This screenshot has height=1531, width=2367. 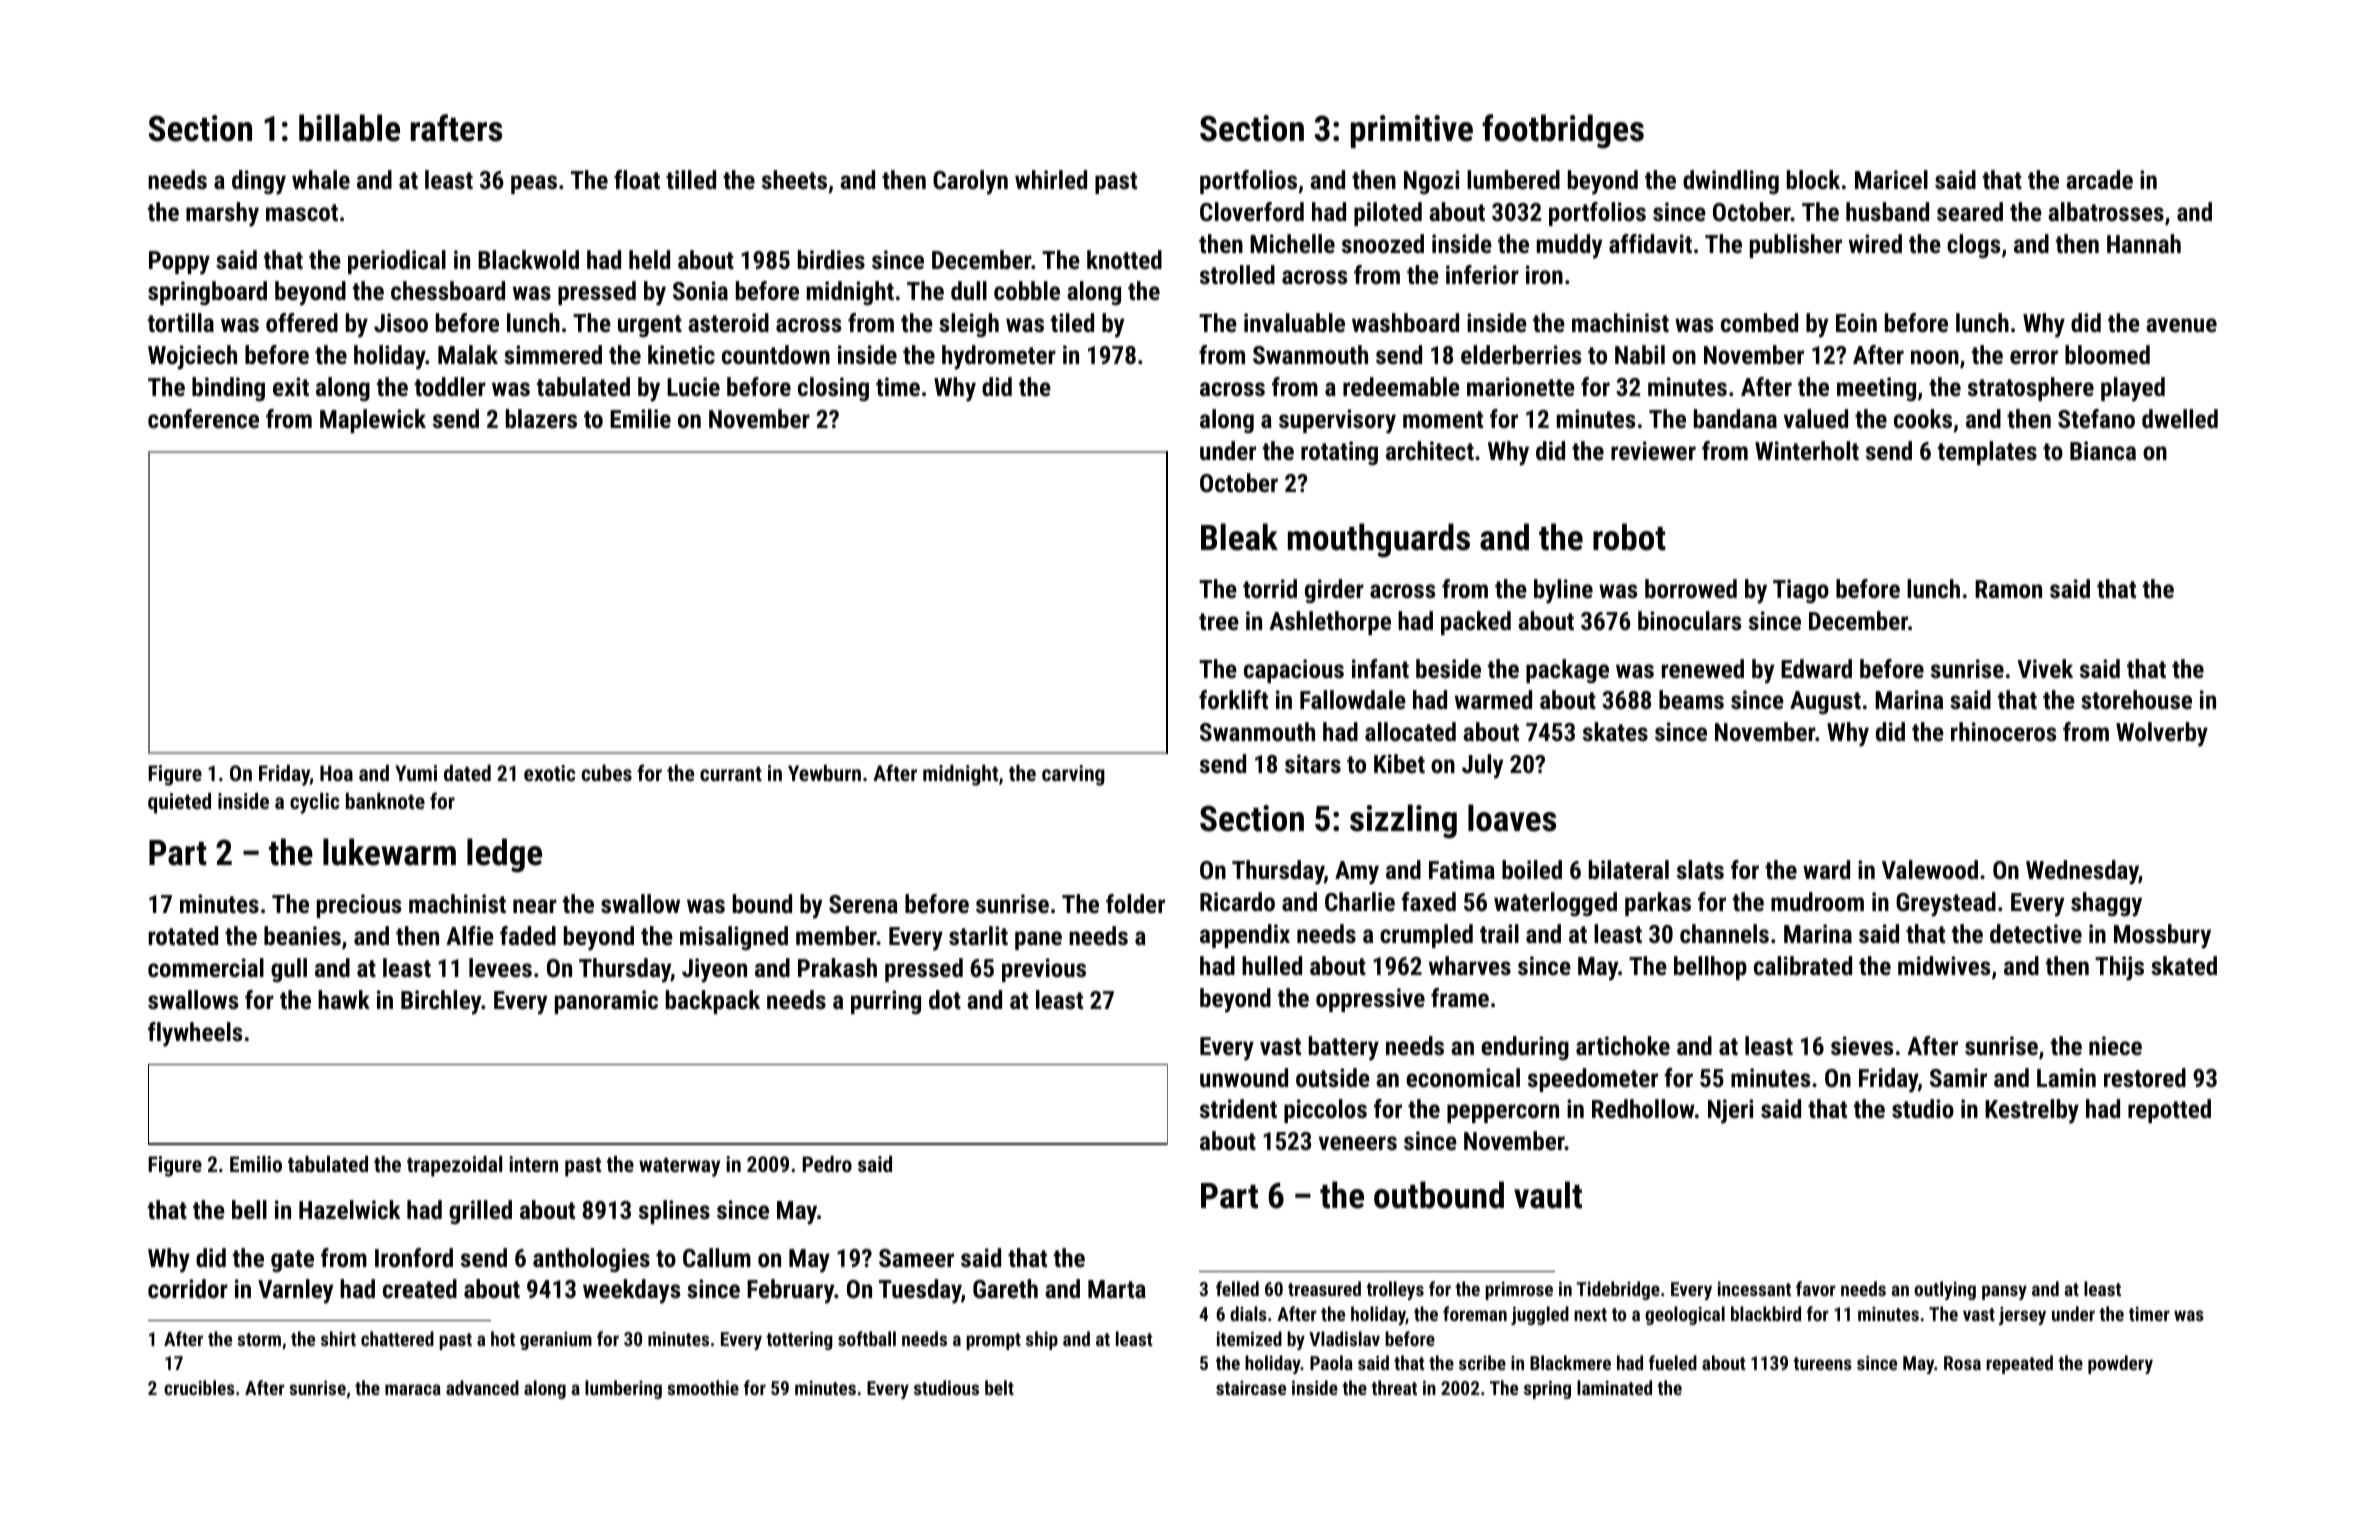 What do you see at coordinates (1042, 1340) in the screenshot?
I see `ship` at bounding box center [1042, 1340].
